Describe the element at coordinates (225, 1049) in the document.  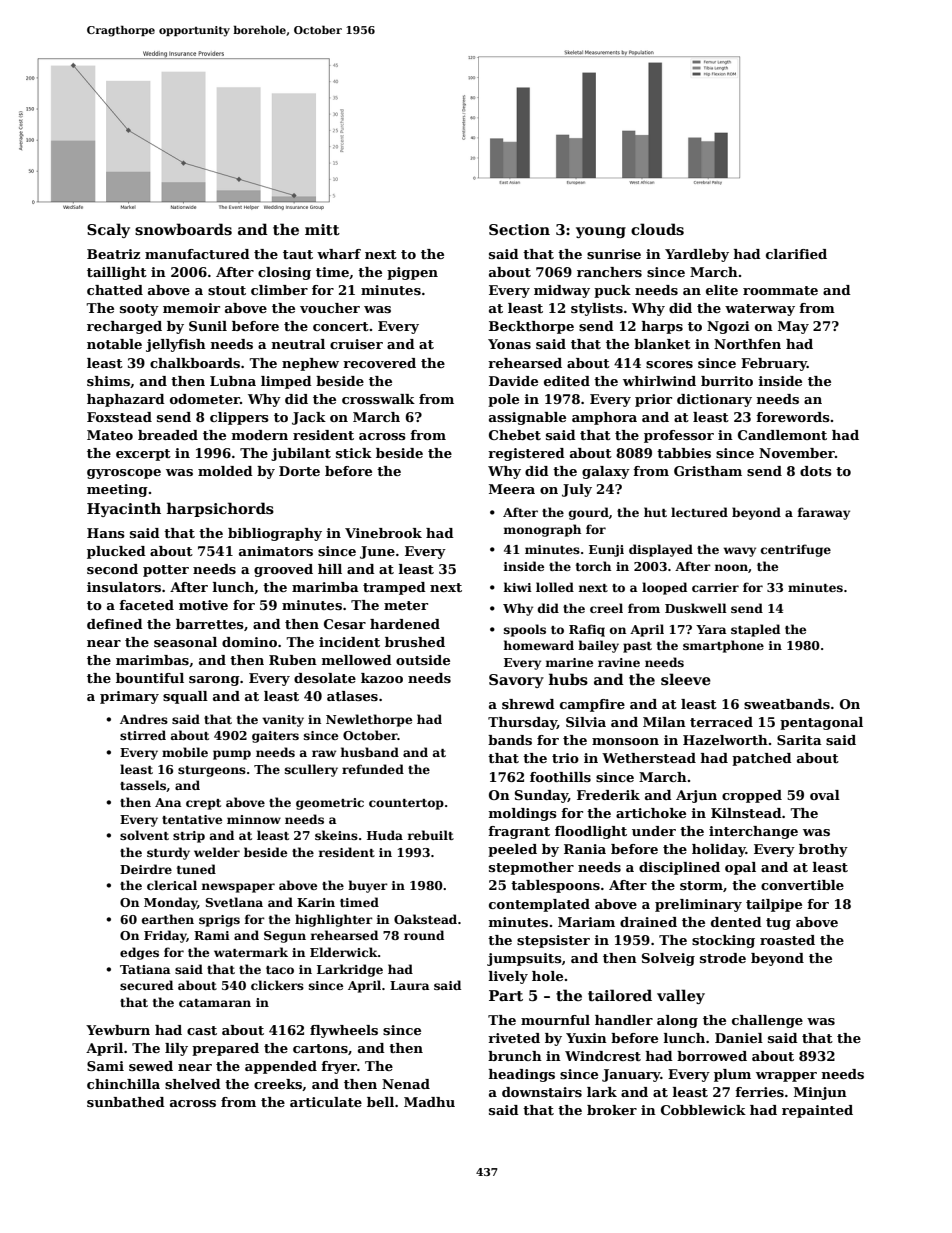
I see `prepared` at that location.
